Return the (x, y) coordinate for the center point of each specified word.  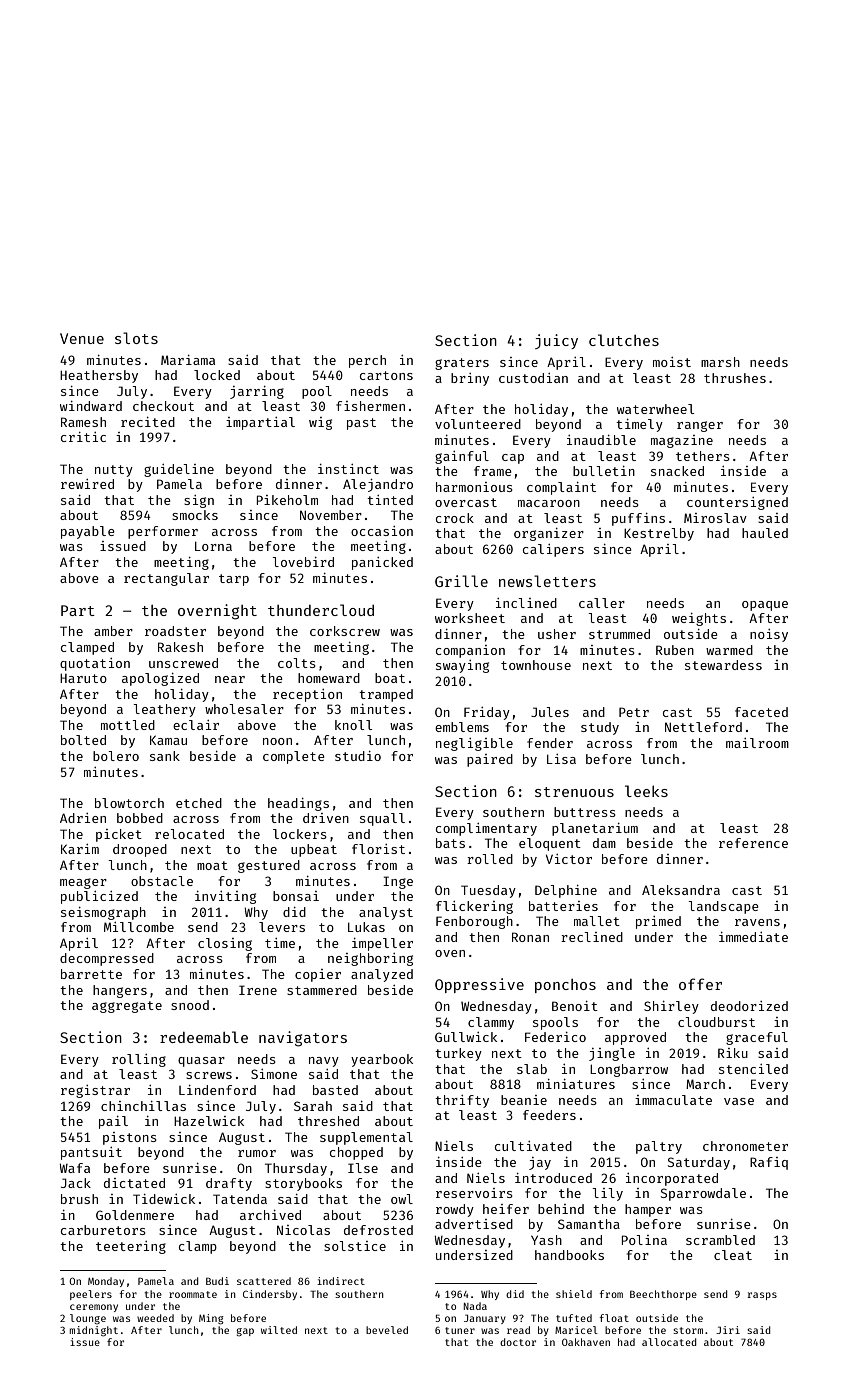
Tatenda (240, 1199)
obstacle (162, 881)
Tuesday (488, 891)
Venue (82, 338)
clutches (624, 340)
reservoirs (474, 1193)
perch (367, 361)
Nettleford (703, 727)
